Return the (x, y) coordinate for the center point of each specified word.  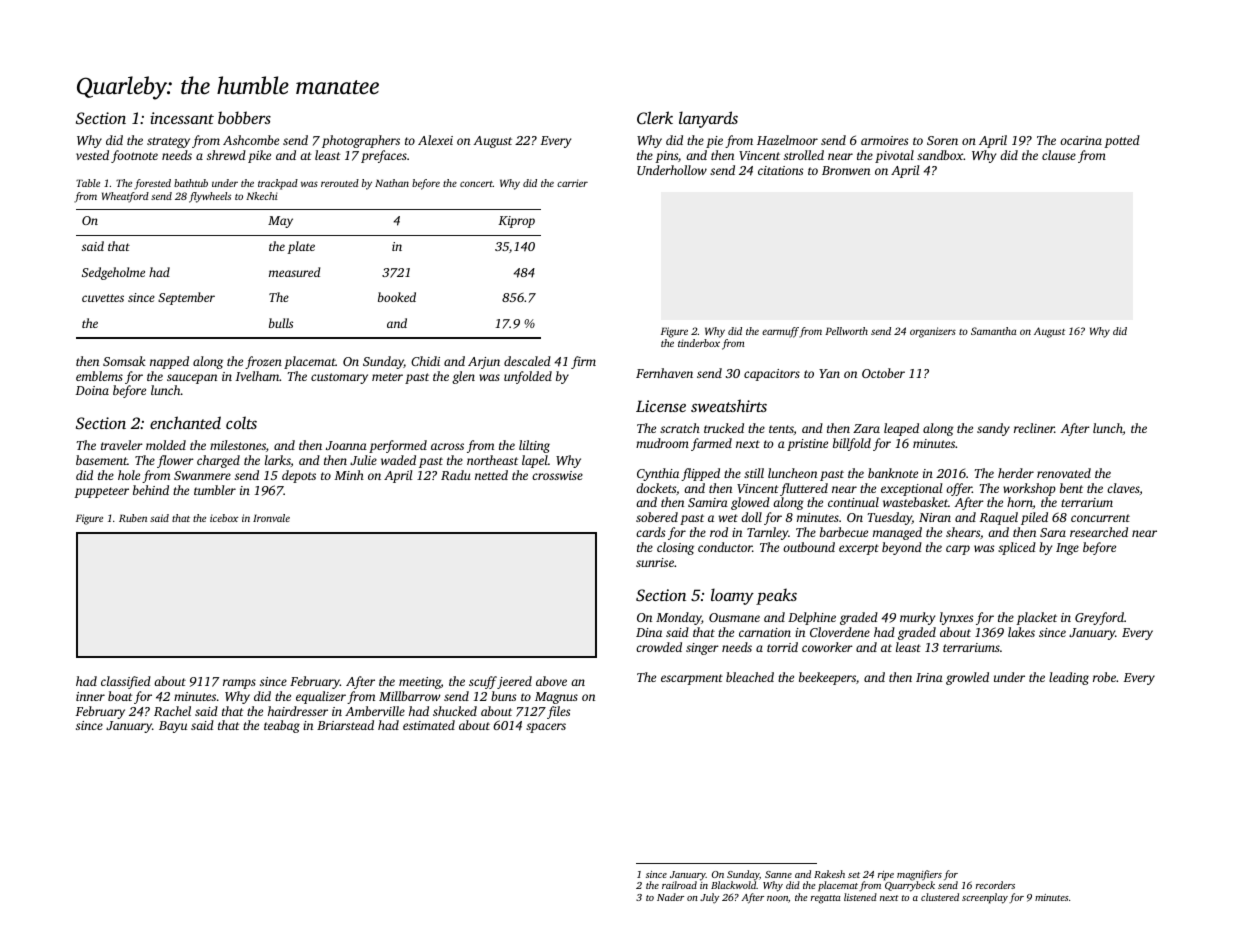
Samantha (994, 331)
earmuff (780, 332)
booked (397, 297)
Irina (929, 677)
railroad (679, 885)
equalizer (321, 697)
